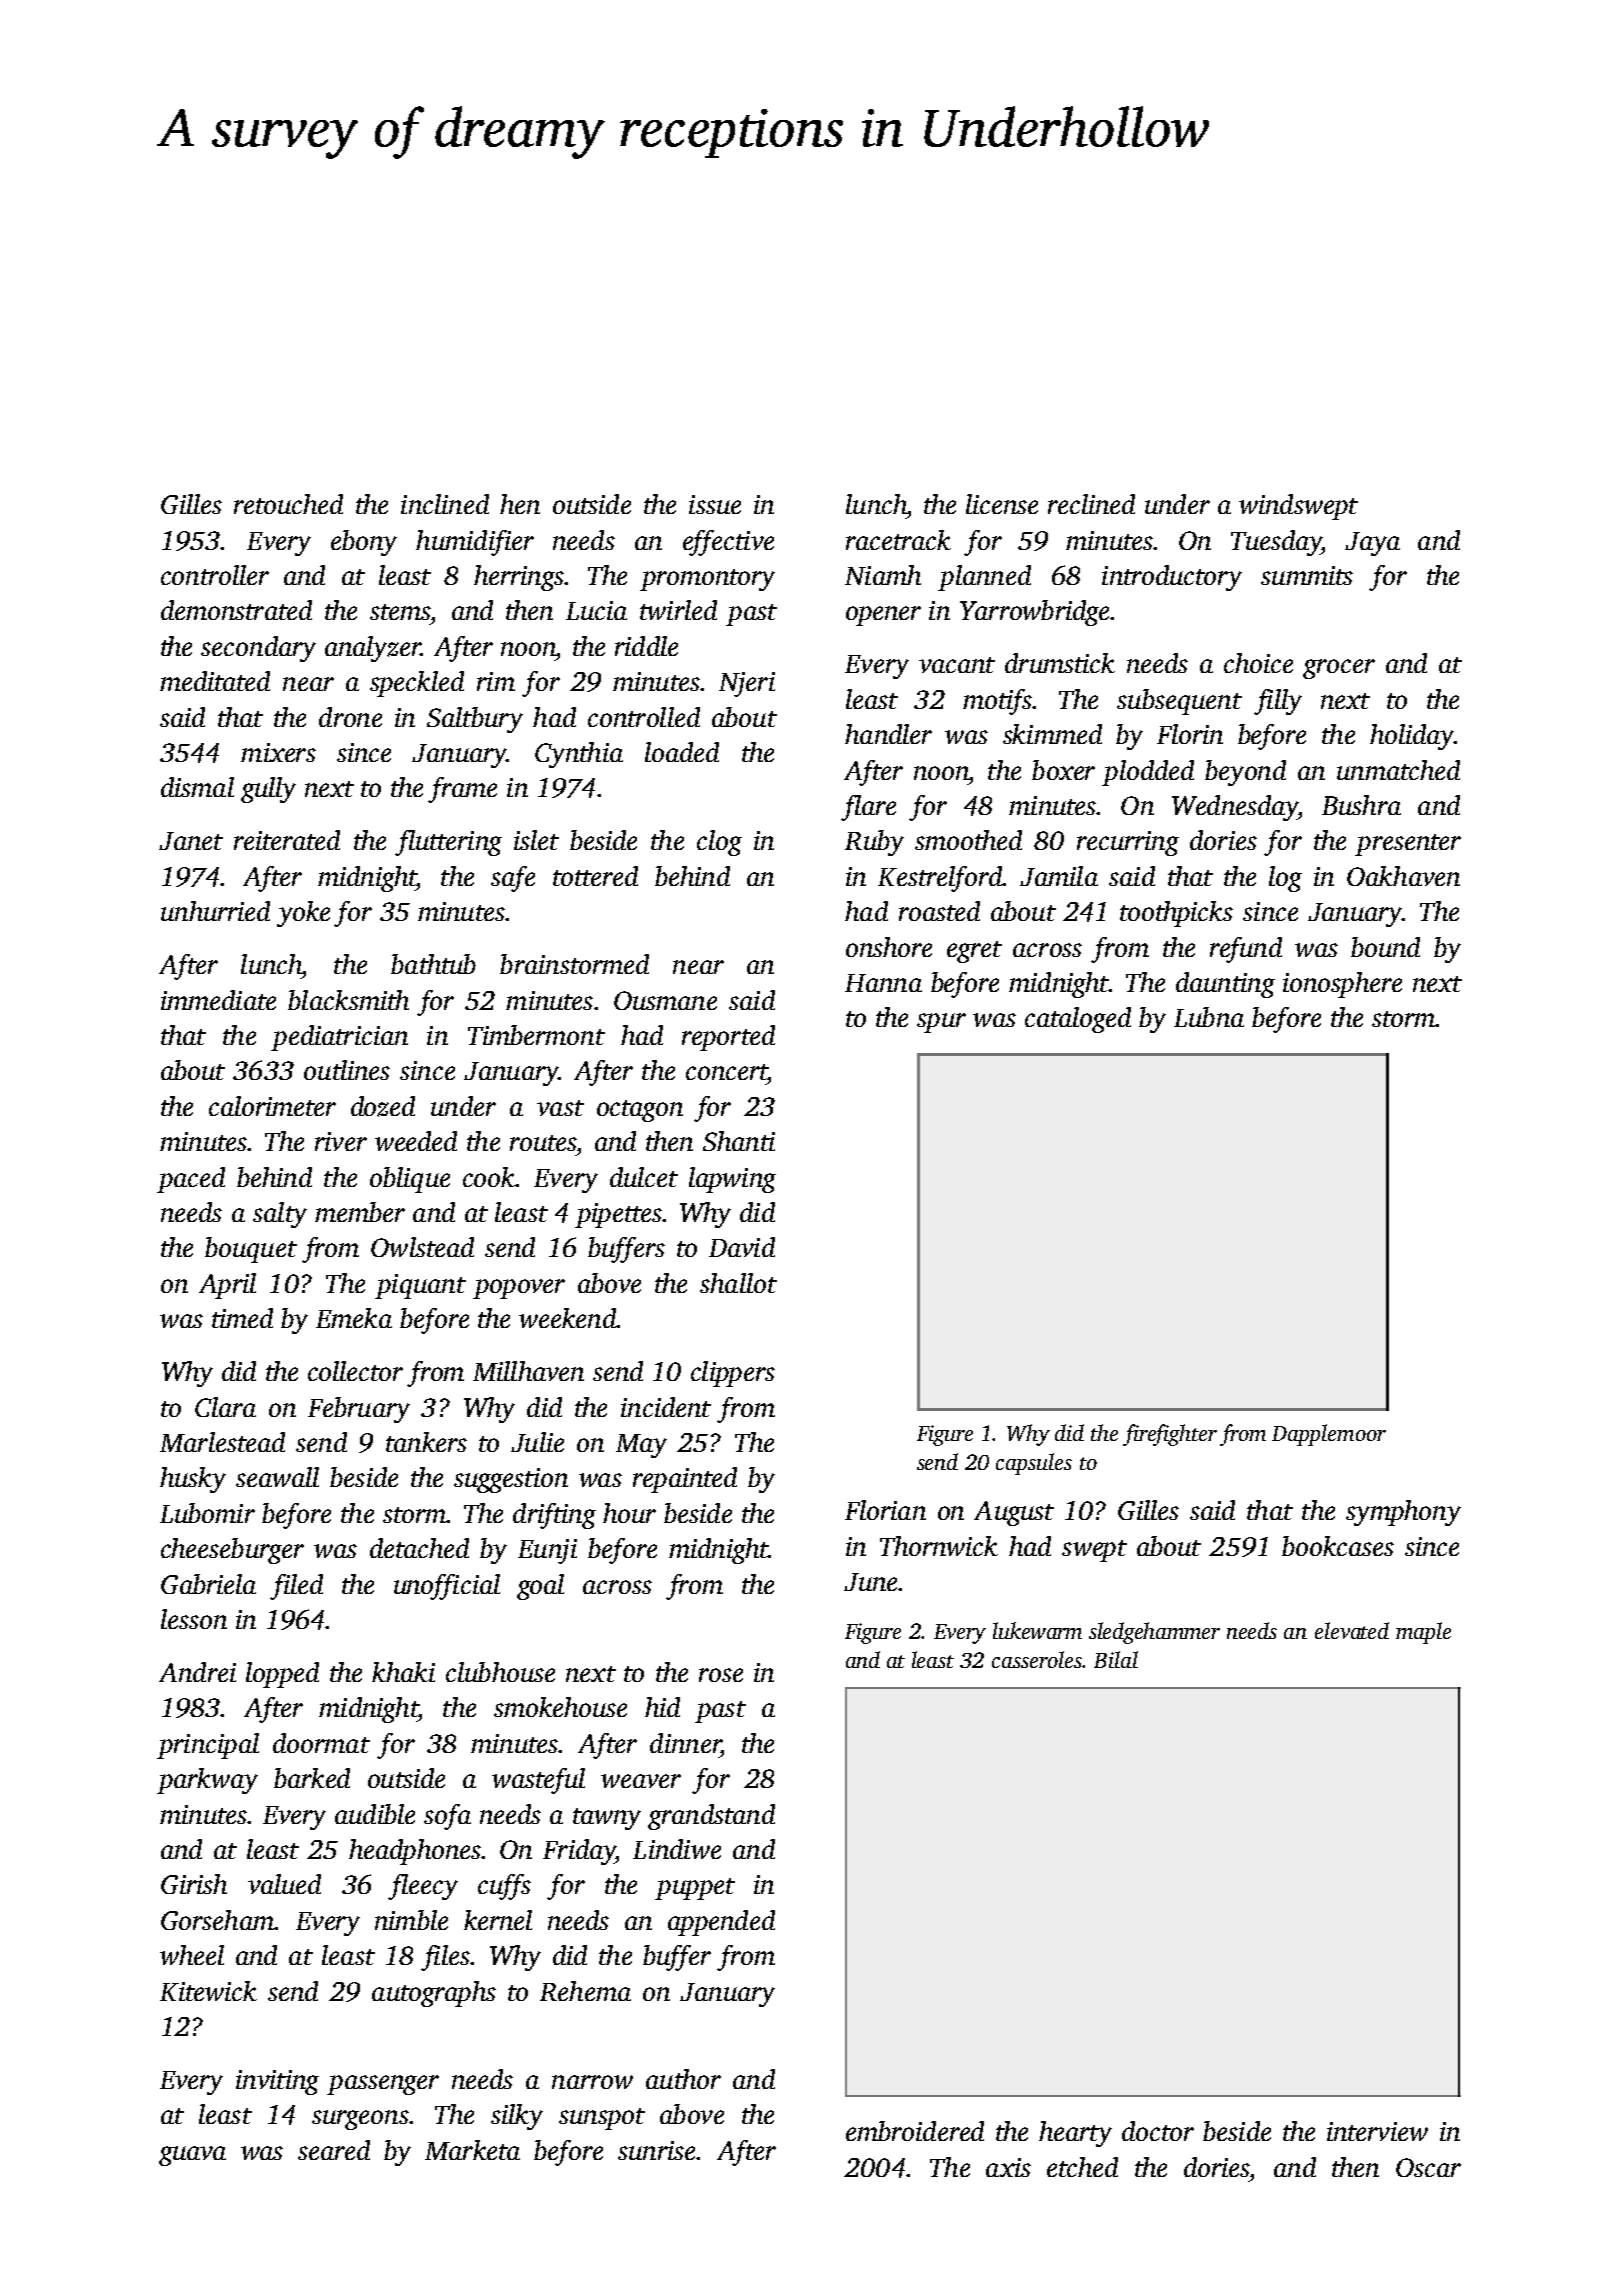  What do you see at coordinates (715, 504) in the document?
I see `issue` at bounding box center [715, 504].
